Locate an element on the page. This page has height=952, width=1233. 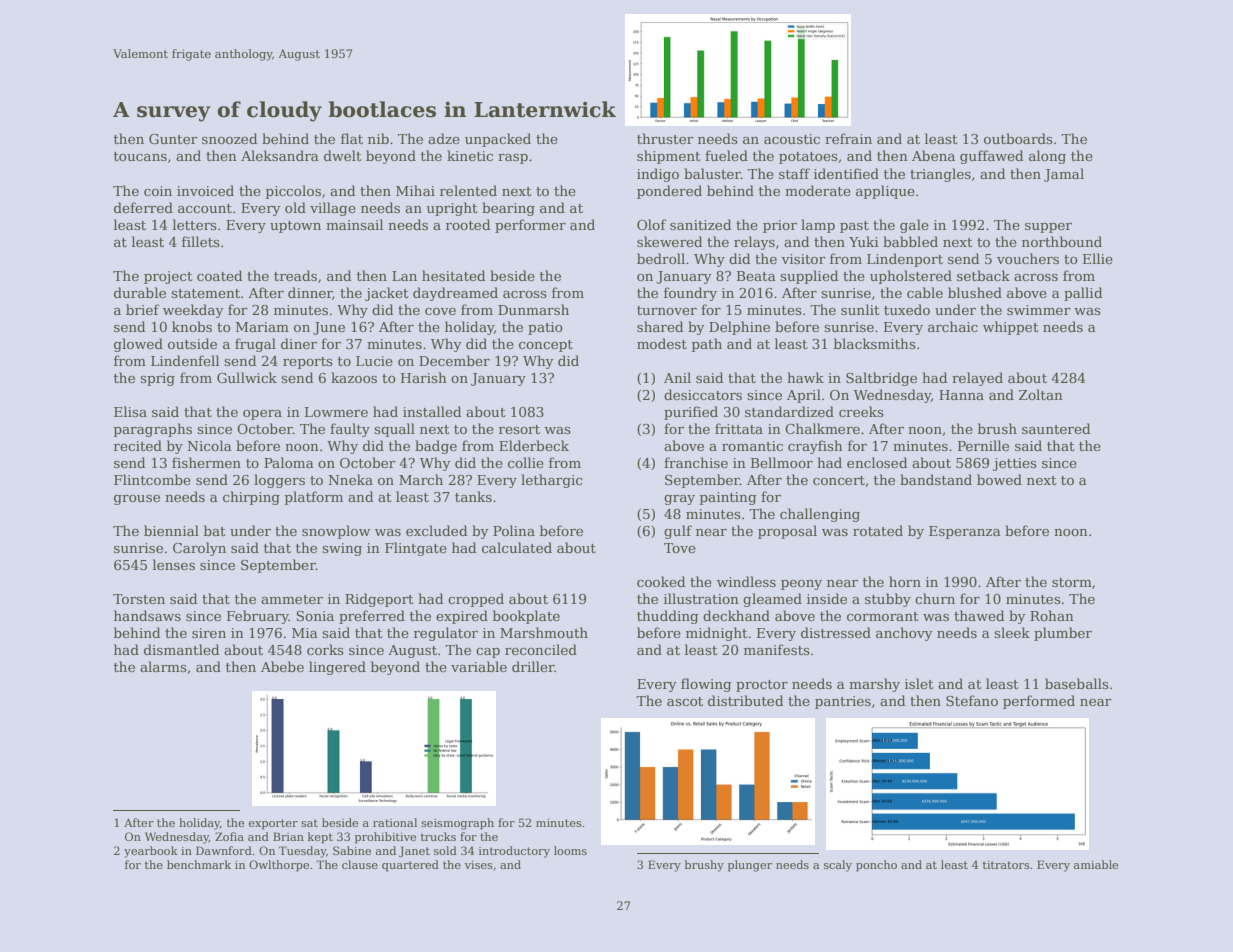
indigo is located at coordinates (658, 175).
